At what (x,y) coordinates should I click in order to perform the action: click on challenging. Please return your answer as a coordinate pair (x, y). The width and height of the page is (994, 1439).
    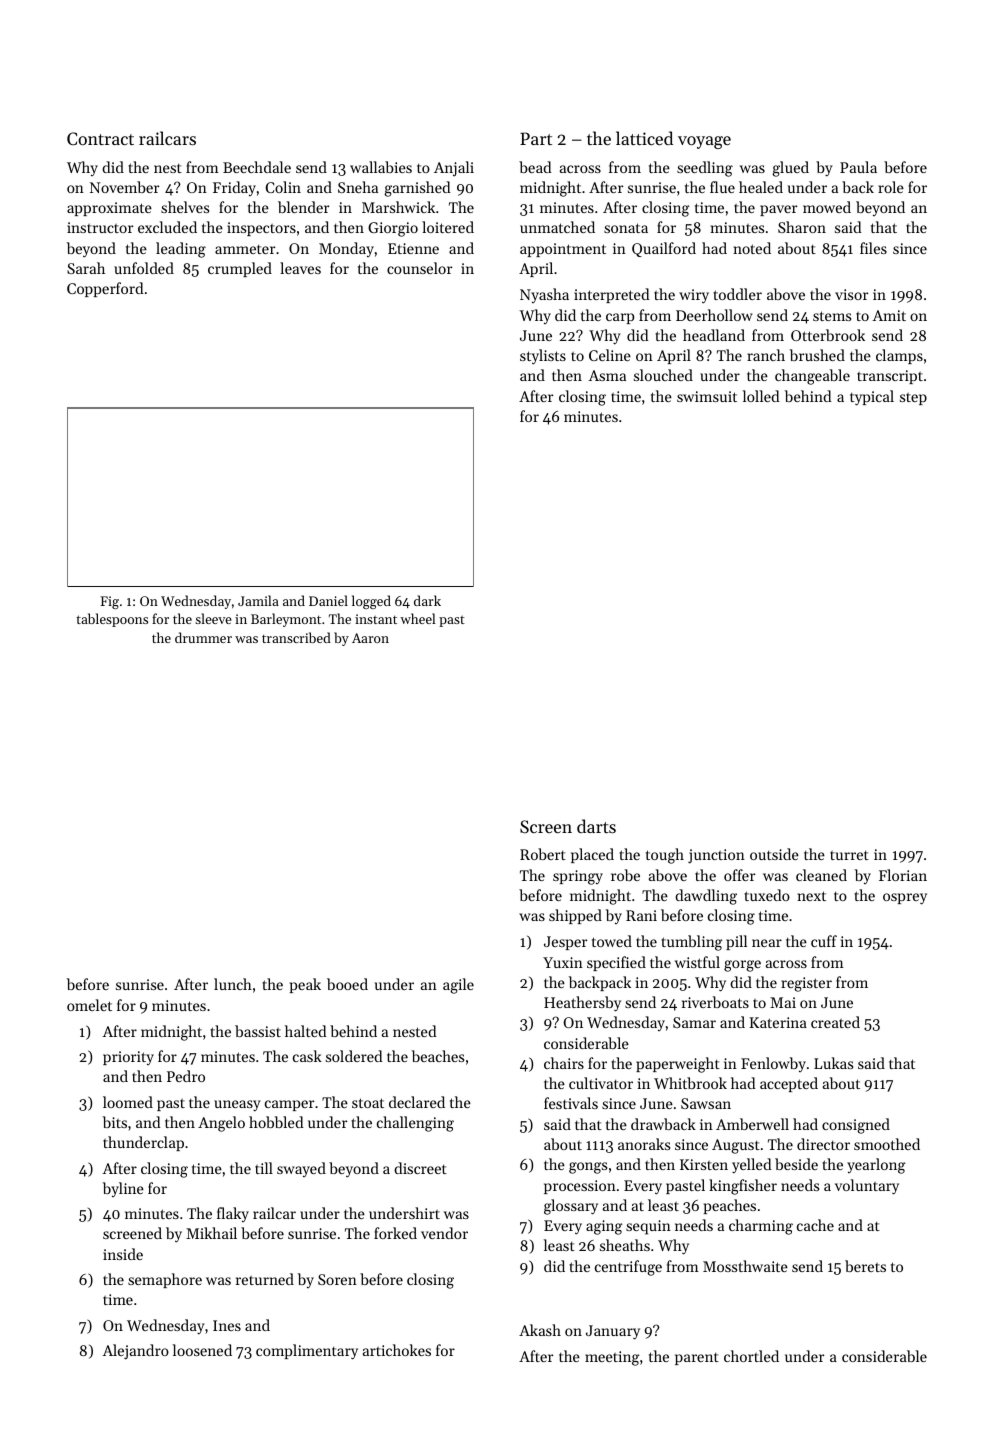
    Looking at the image, I should click on (415, 1124).
